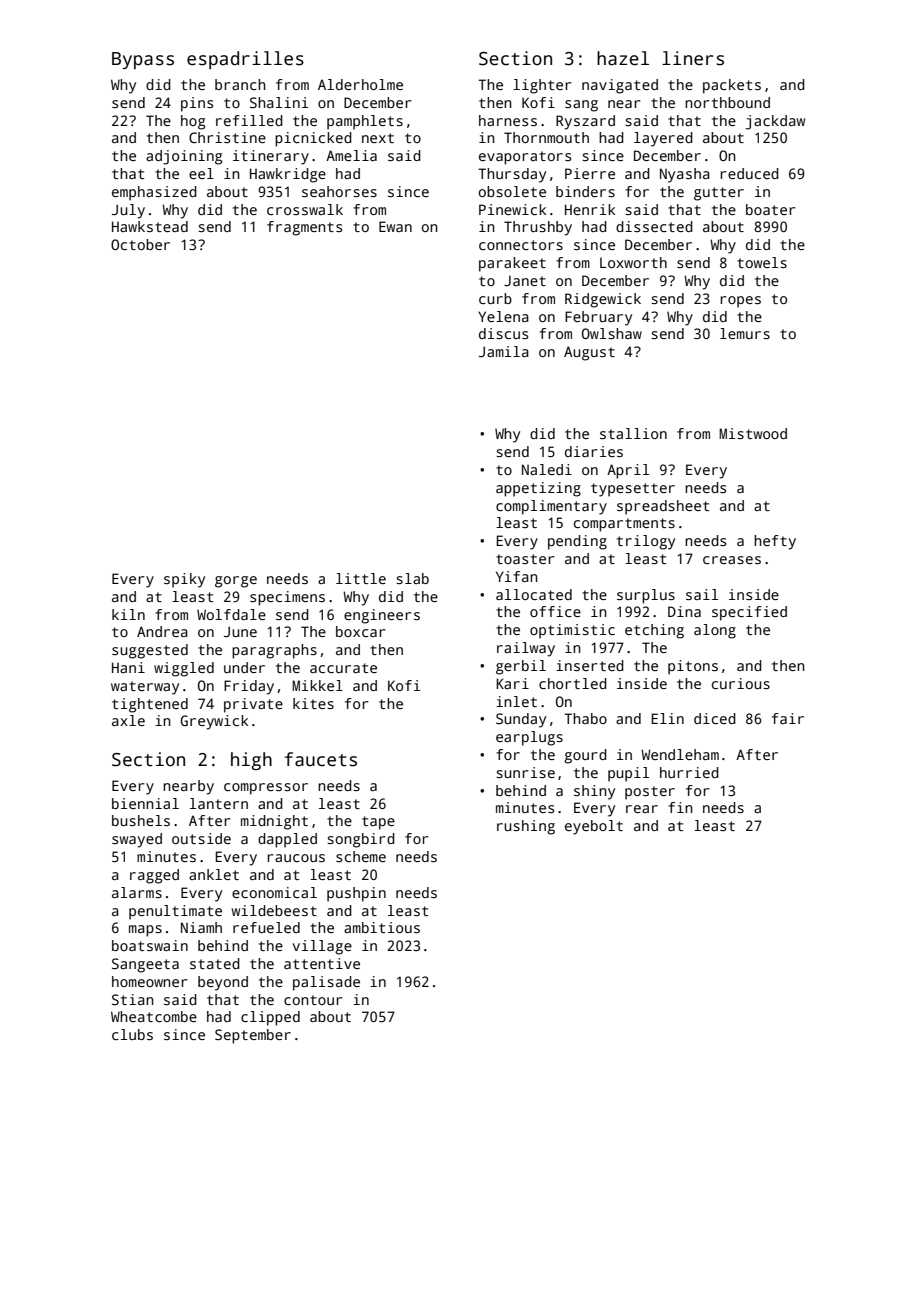  What do you see at coordinates (654, 631) in the screenshot?
I see `etching` at bounding box center [654, 631].
